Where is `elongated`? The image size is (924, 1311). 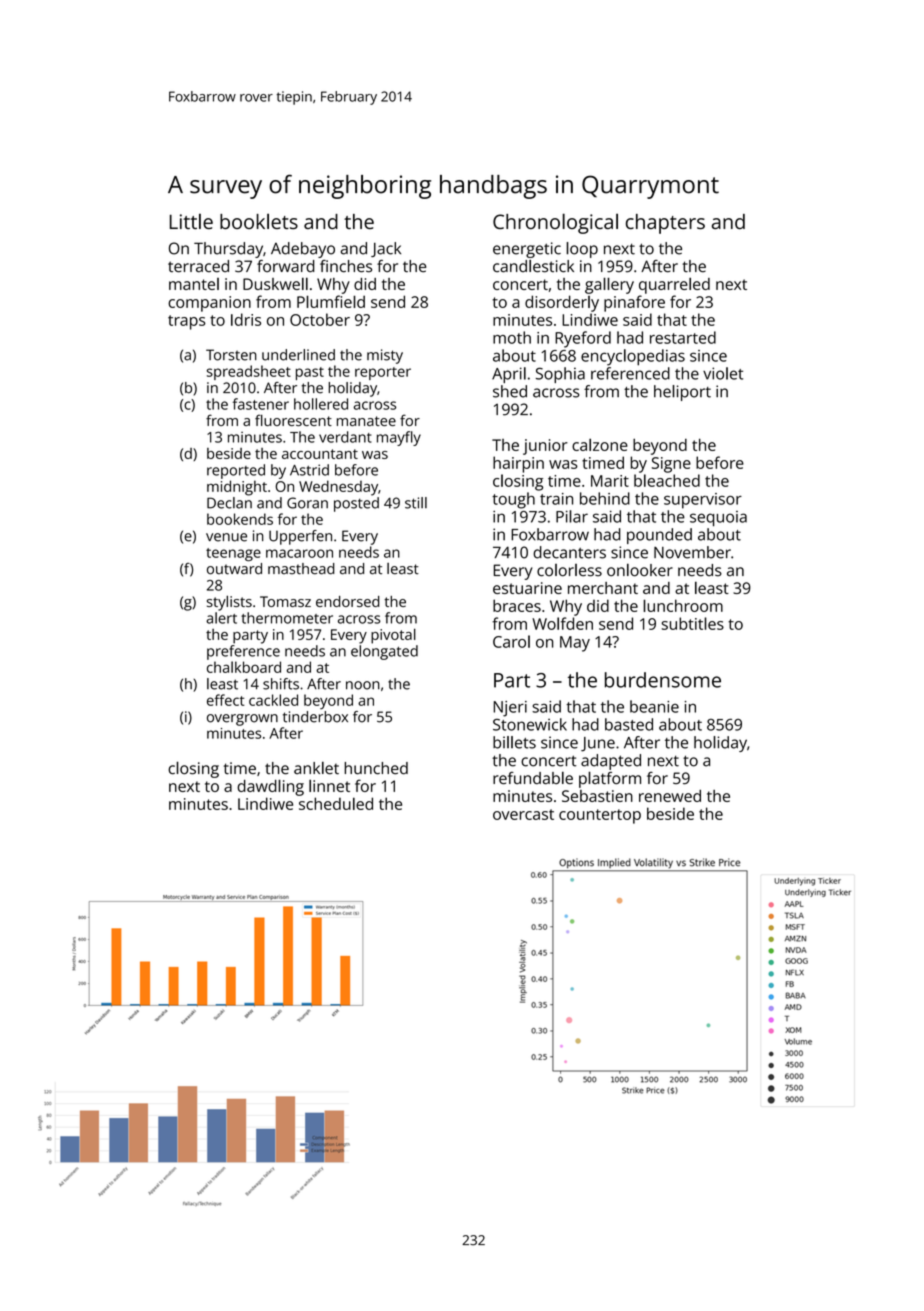 elongated is located at coordinates (384, 652).
